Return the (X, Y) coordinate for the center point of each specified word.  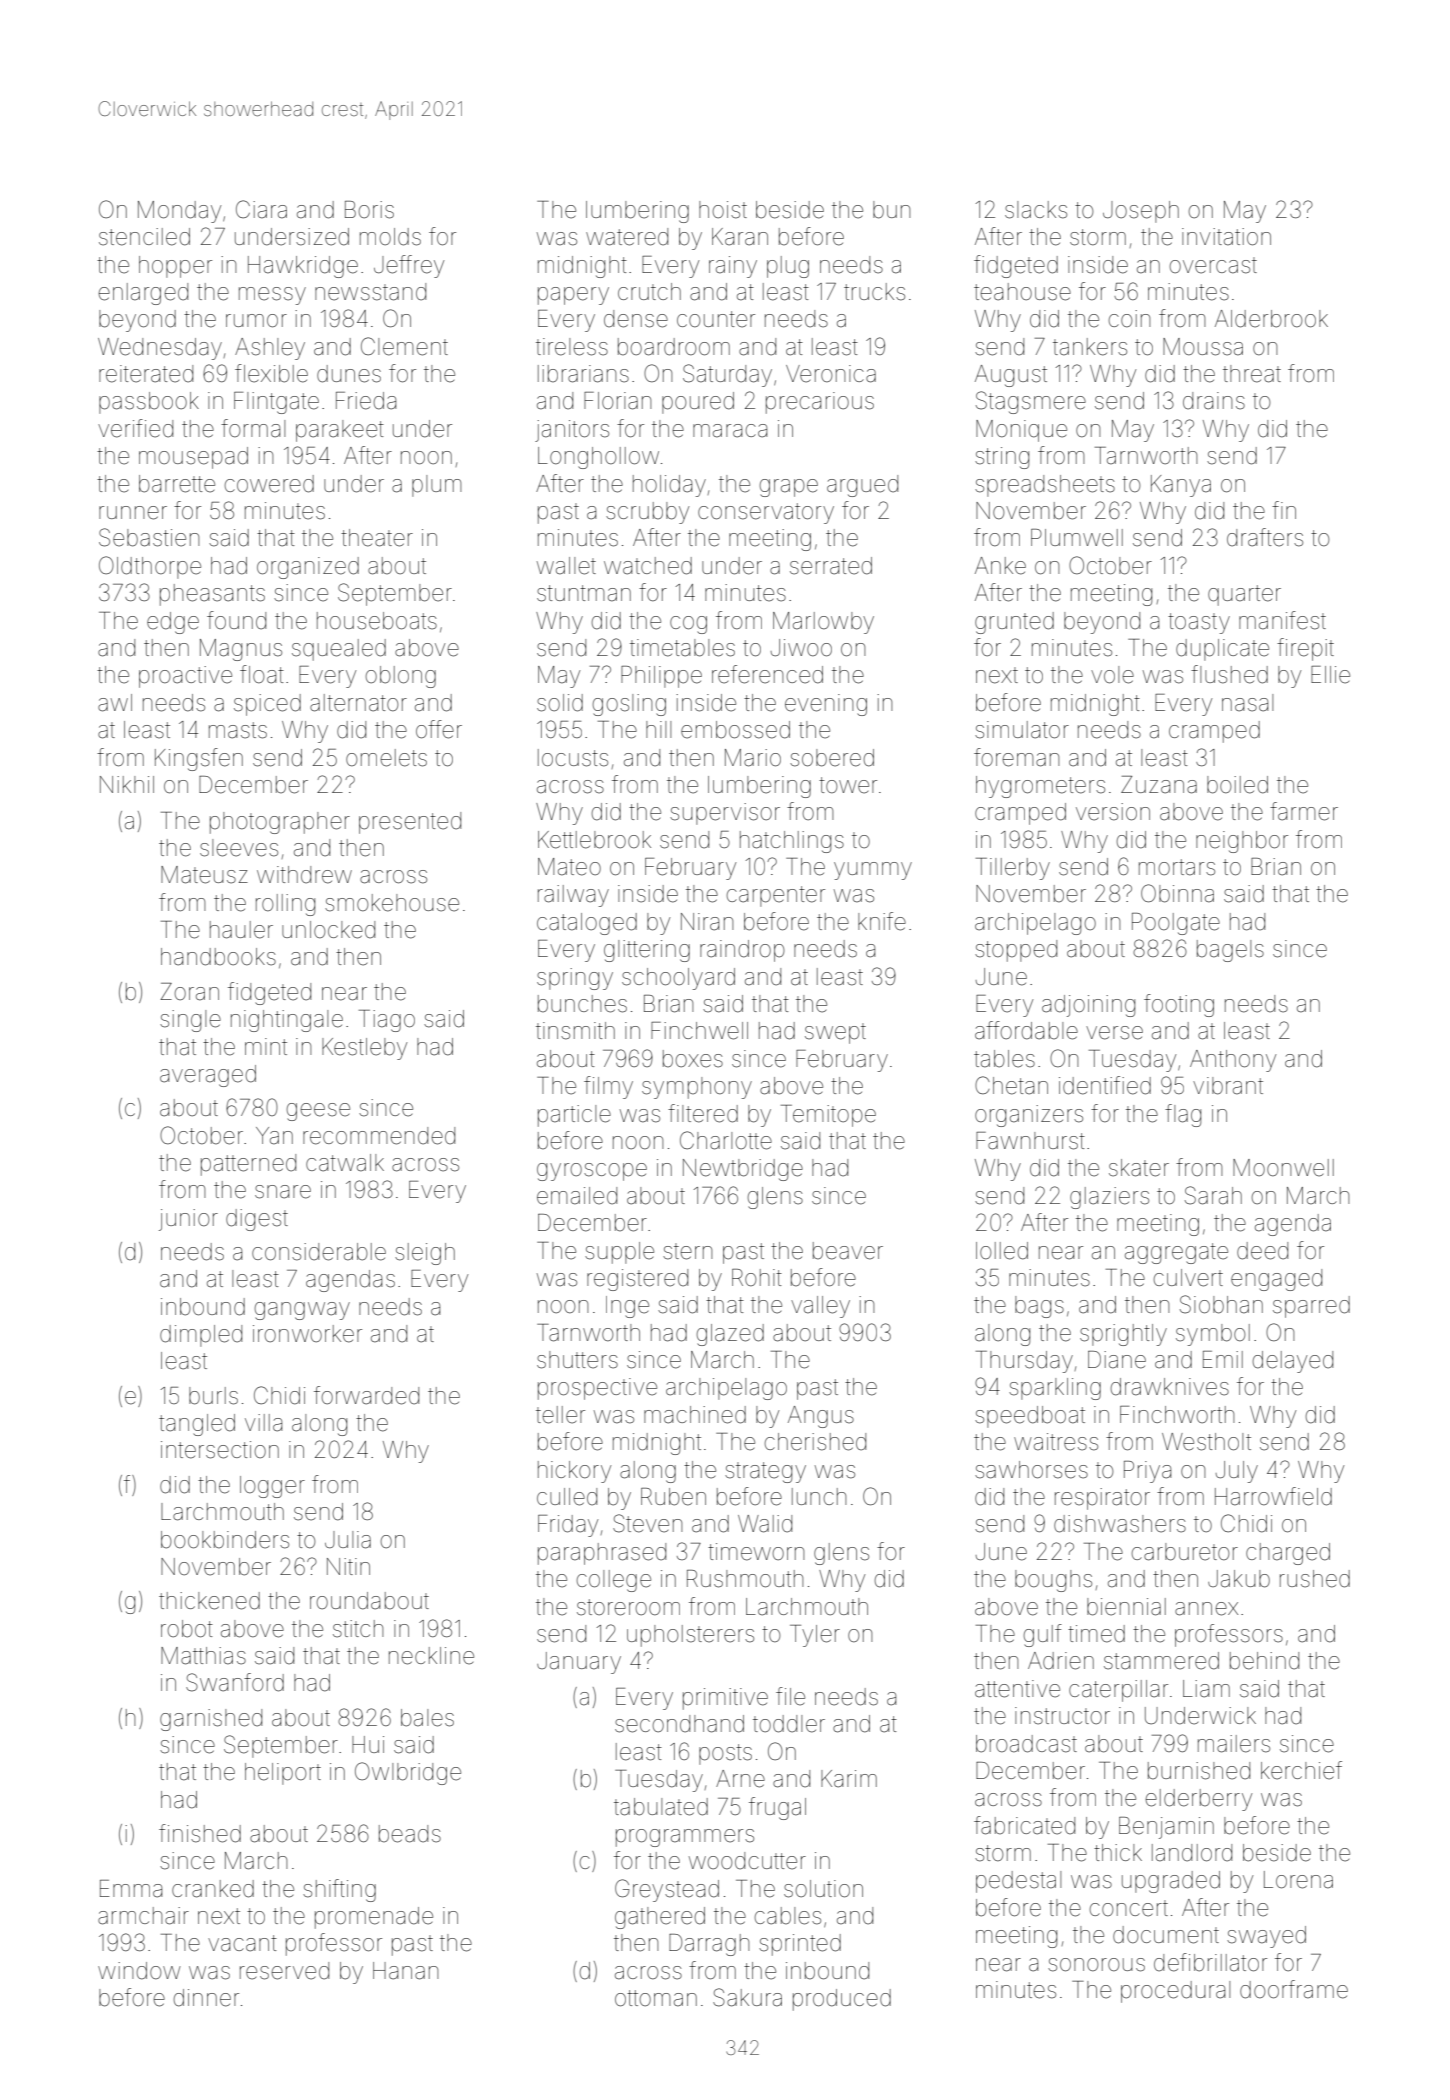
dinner (206, 1998)
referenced (767, 674)
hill (658, 729)
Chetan (1011, 1085)
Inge (627, 1307)
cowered (269, 484)
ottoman (656, 1998)
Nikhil (127, 784)
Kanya (1181, 486)
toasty (1199, 623)
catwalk (345, 1163)
